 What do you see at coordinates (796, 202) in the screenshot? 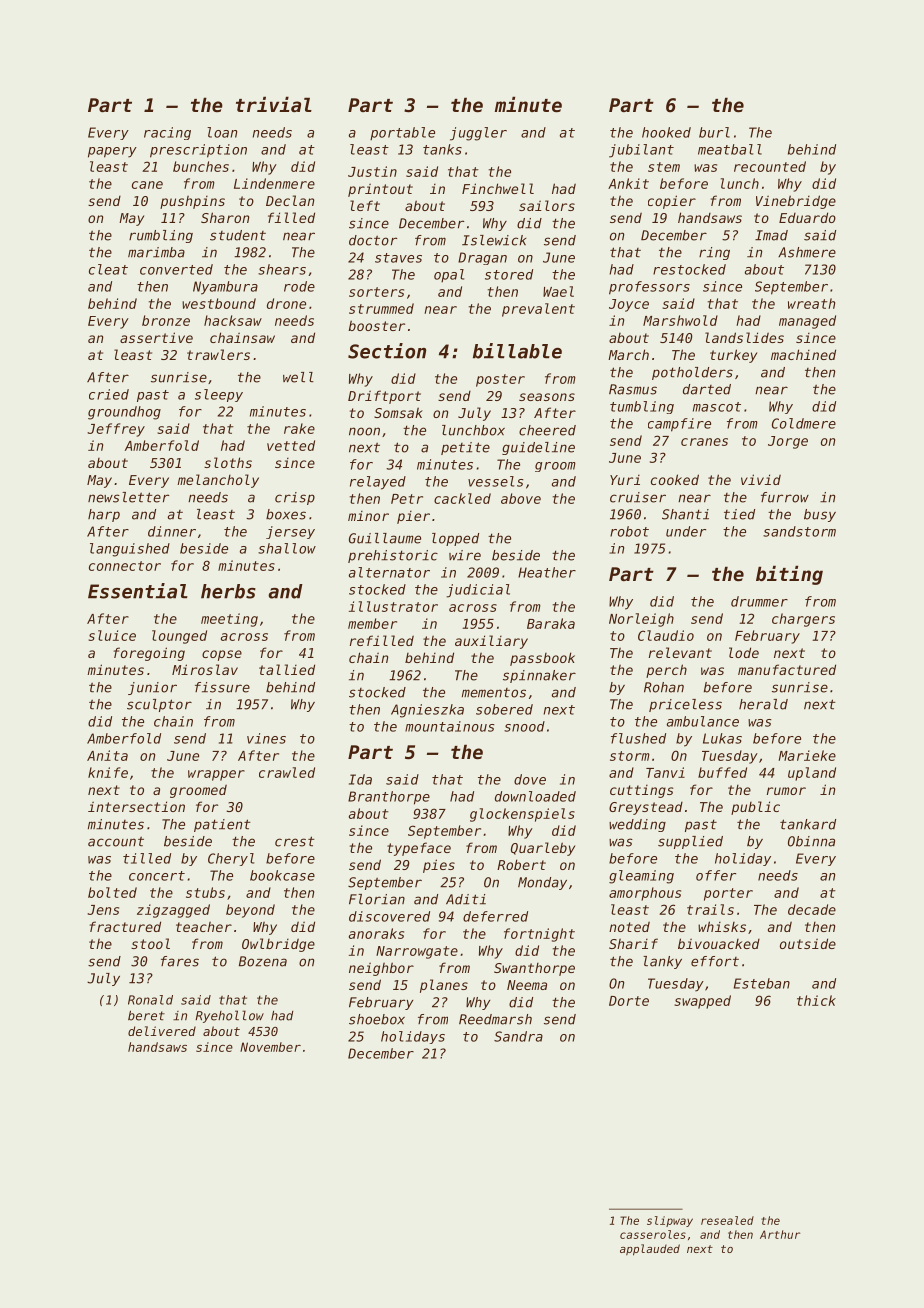
I see `Vinebridge` at bounding box center [796, 202].
